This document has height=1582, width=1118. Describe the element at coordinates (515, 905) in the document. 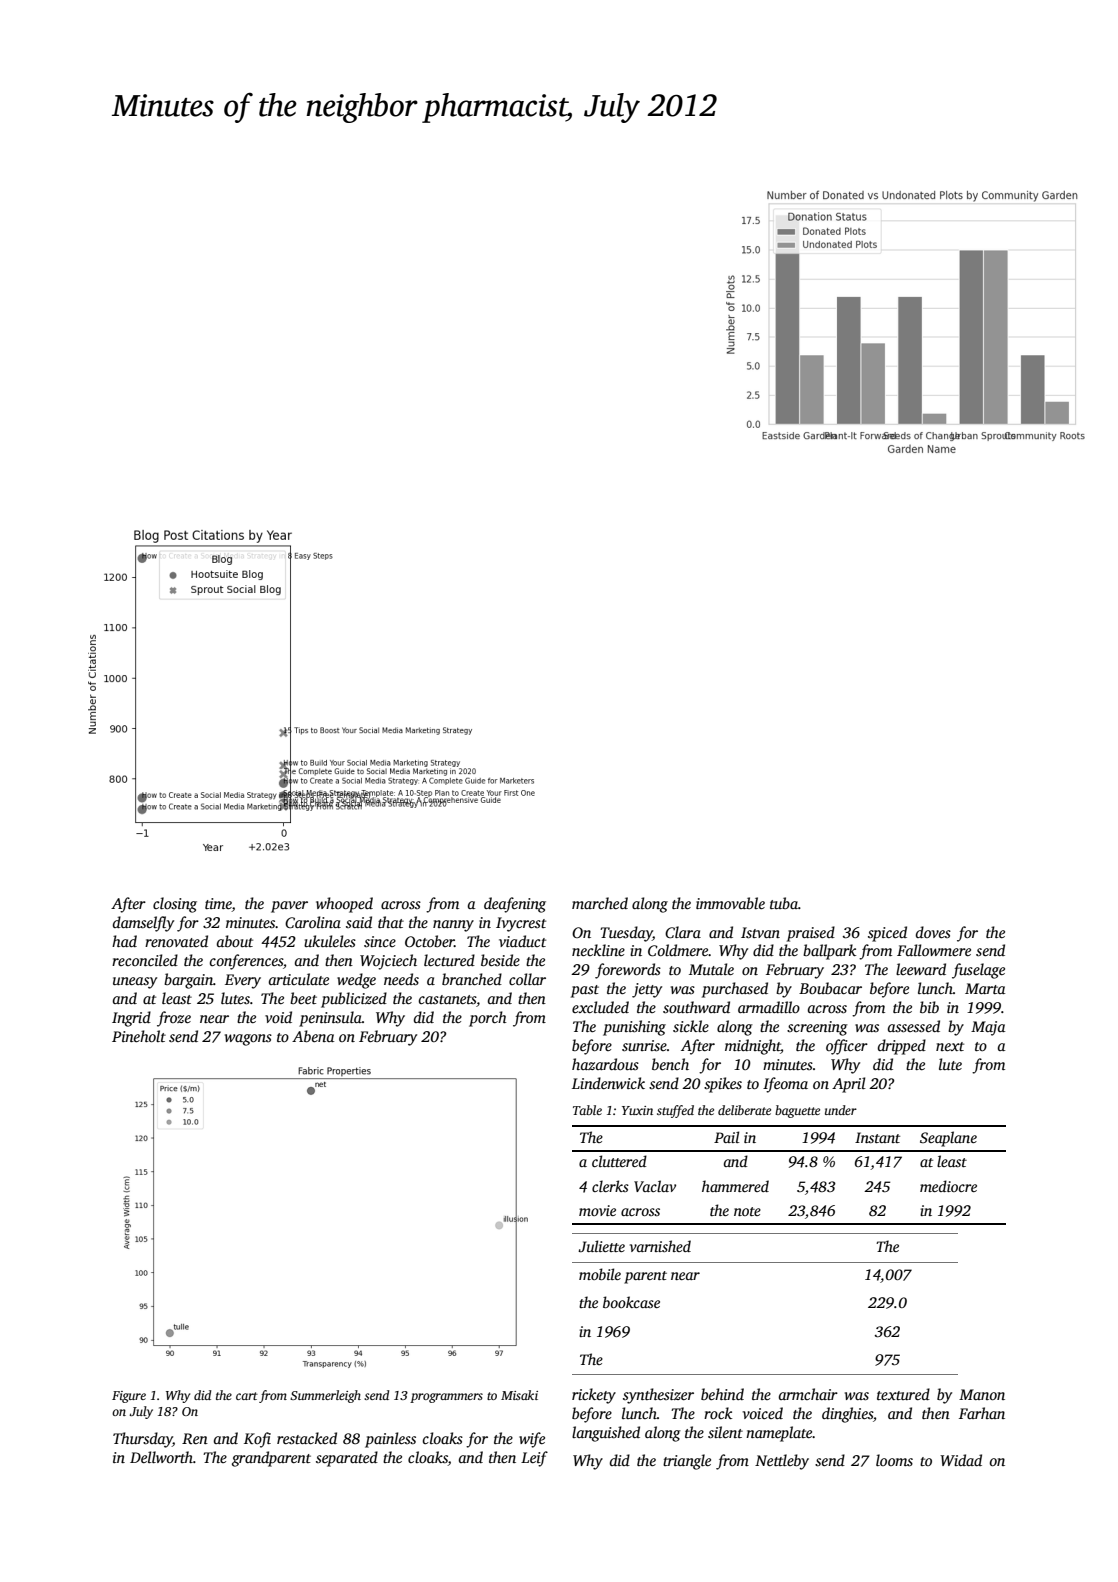

I see `deafening` at that location.
